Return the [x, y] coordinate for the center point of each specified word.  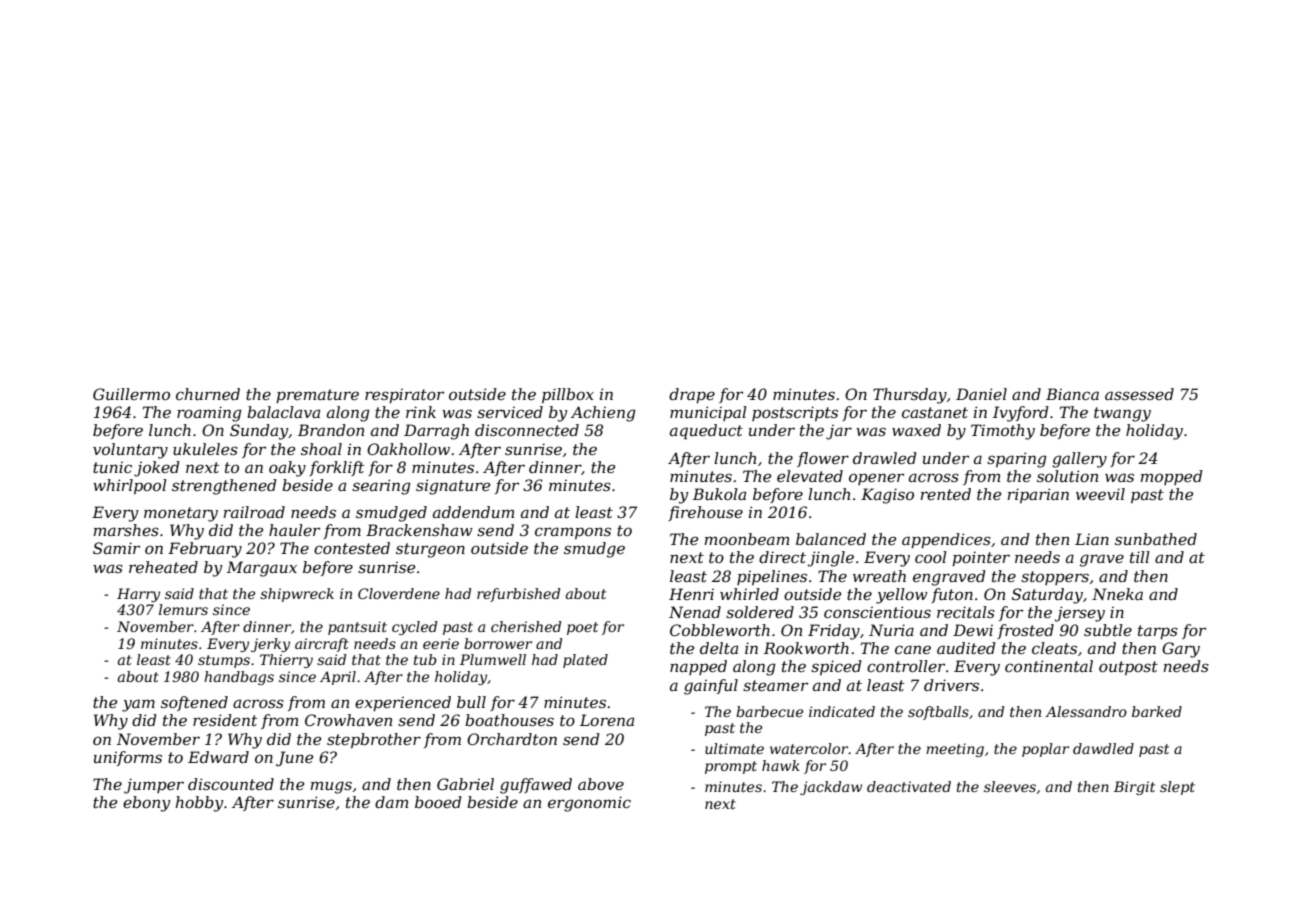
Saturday [1047, 596]
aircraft [322, 645]
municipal [708, 413]
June [294, 758]
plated [585, 661]
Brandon [331, 430]
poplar [1045, 750]
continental [1049, 666]
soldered [760, 612]
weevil [1100, 494]
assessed [1139, 394]
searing [381, 487]
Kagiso [887, 496]
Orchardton [512, 739]
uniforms [128, 758]
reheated [163, 567]
